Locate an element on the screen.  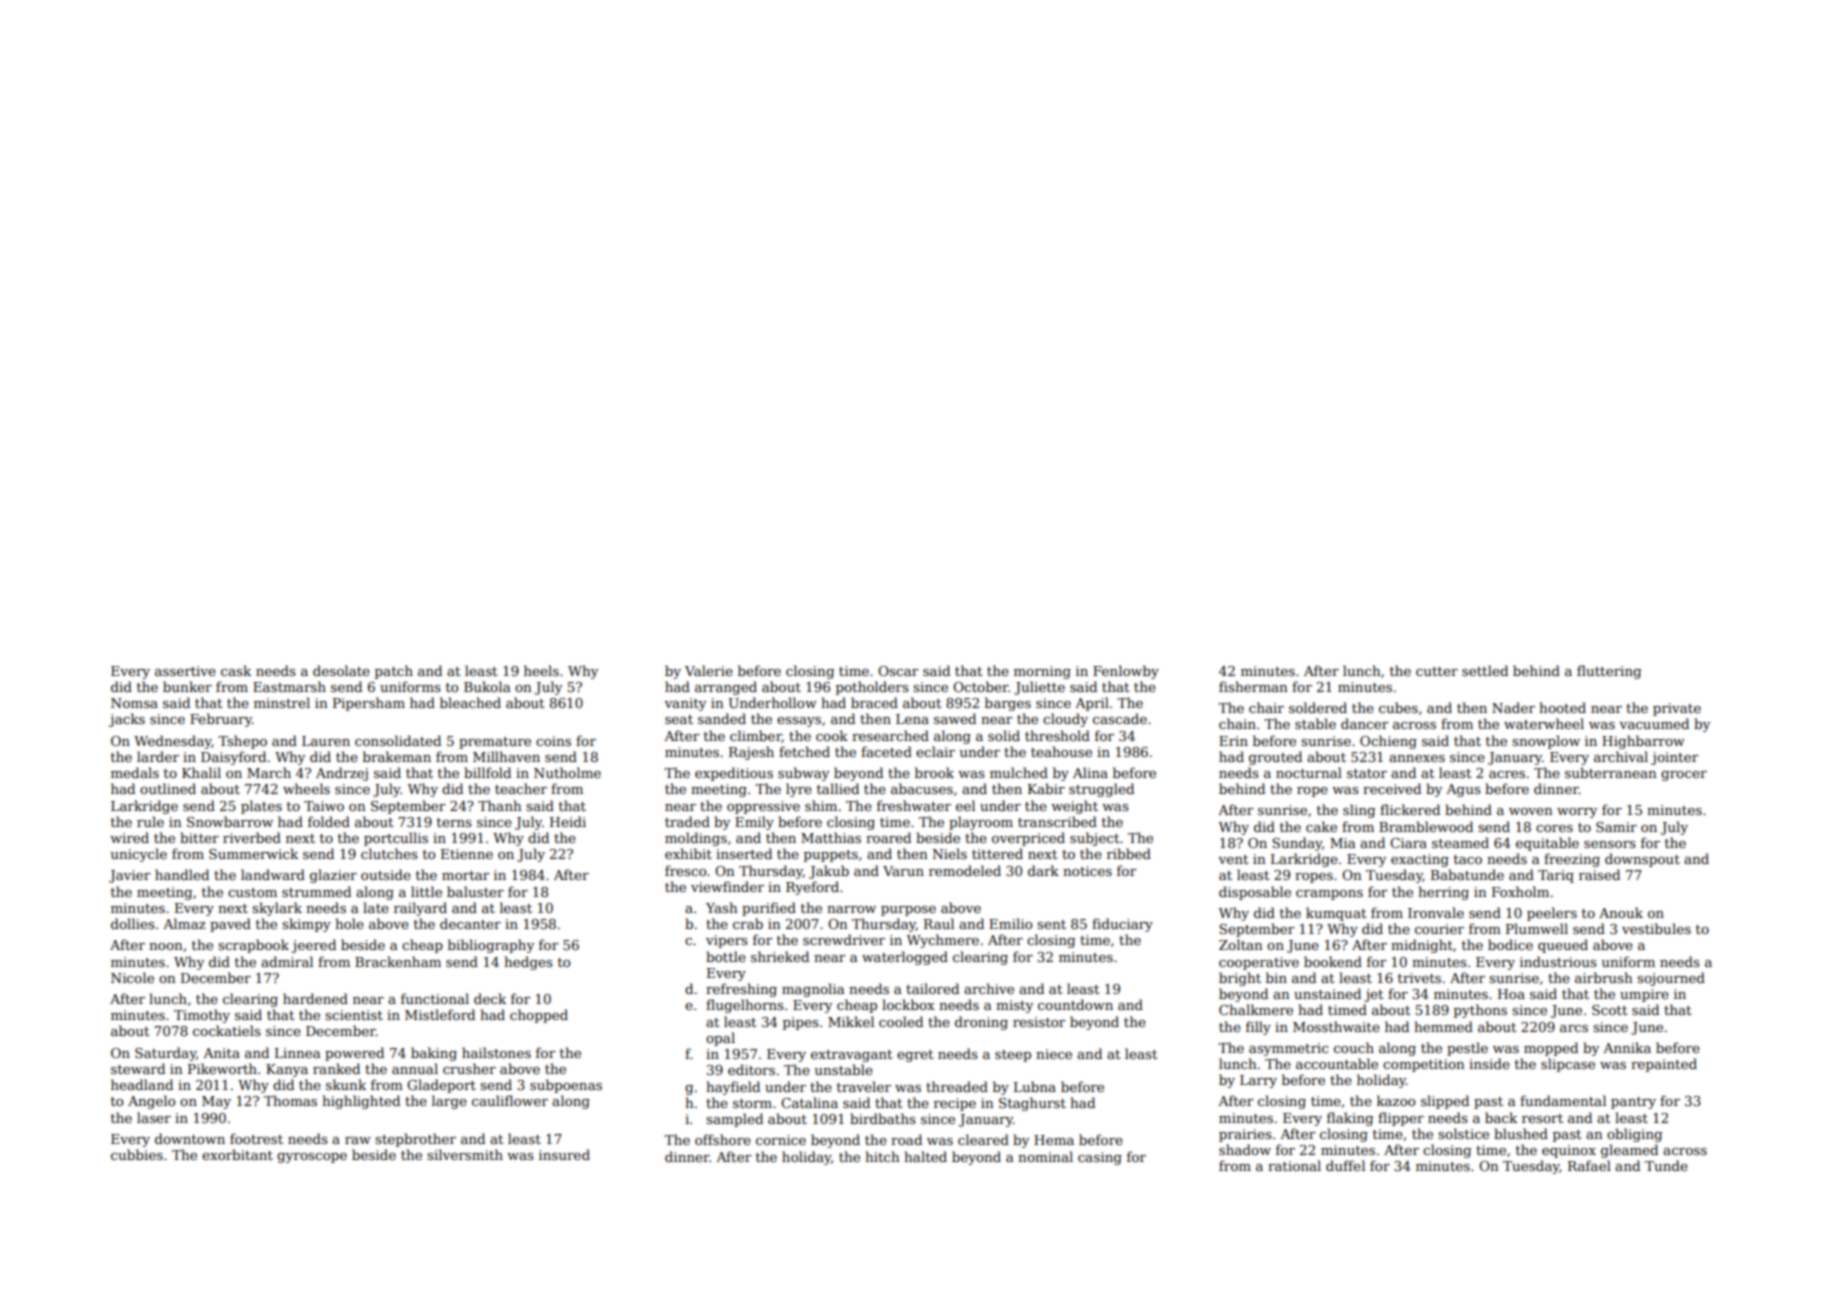
Saturday is located at coordinates (165, 1054).
